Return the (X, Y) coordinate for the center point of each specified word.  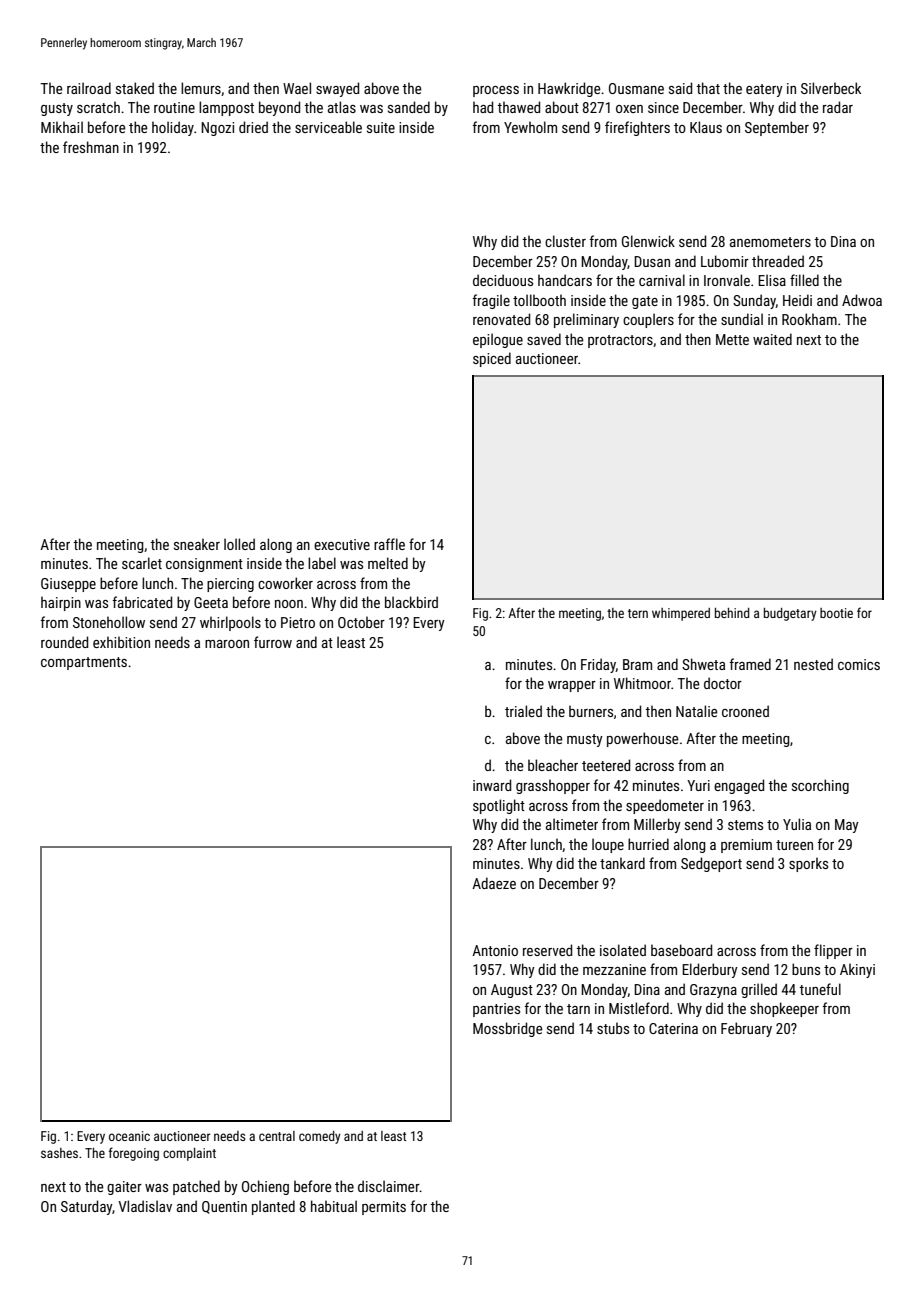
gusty (57, 109)
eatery (764, 90)
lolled (239, 544)
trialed (523, 711)
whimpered (681, 614)
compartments (84, 663)
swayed (337, 89)
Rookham (809, 319)
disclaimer (389, 1186)
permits (384, 1208)
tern (638, 613)
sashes (59, 1153)
